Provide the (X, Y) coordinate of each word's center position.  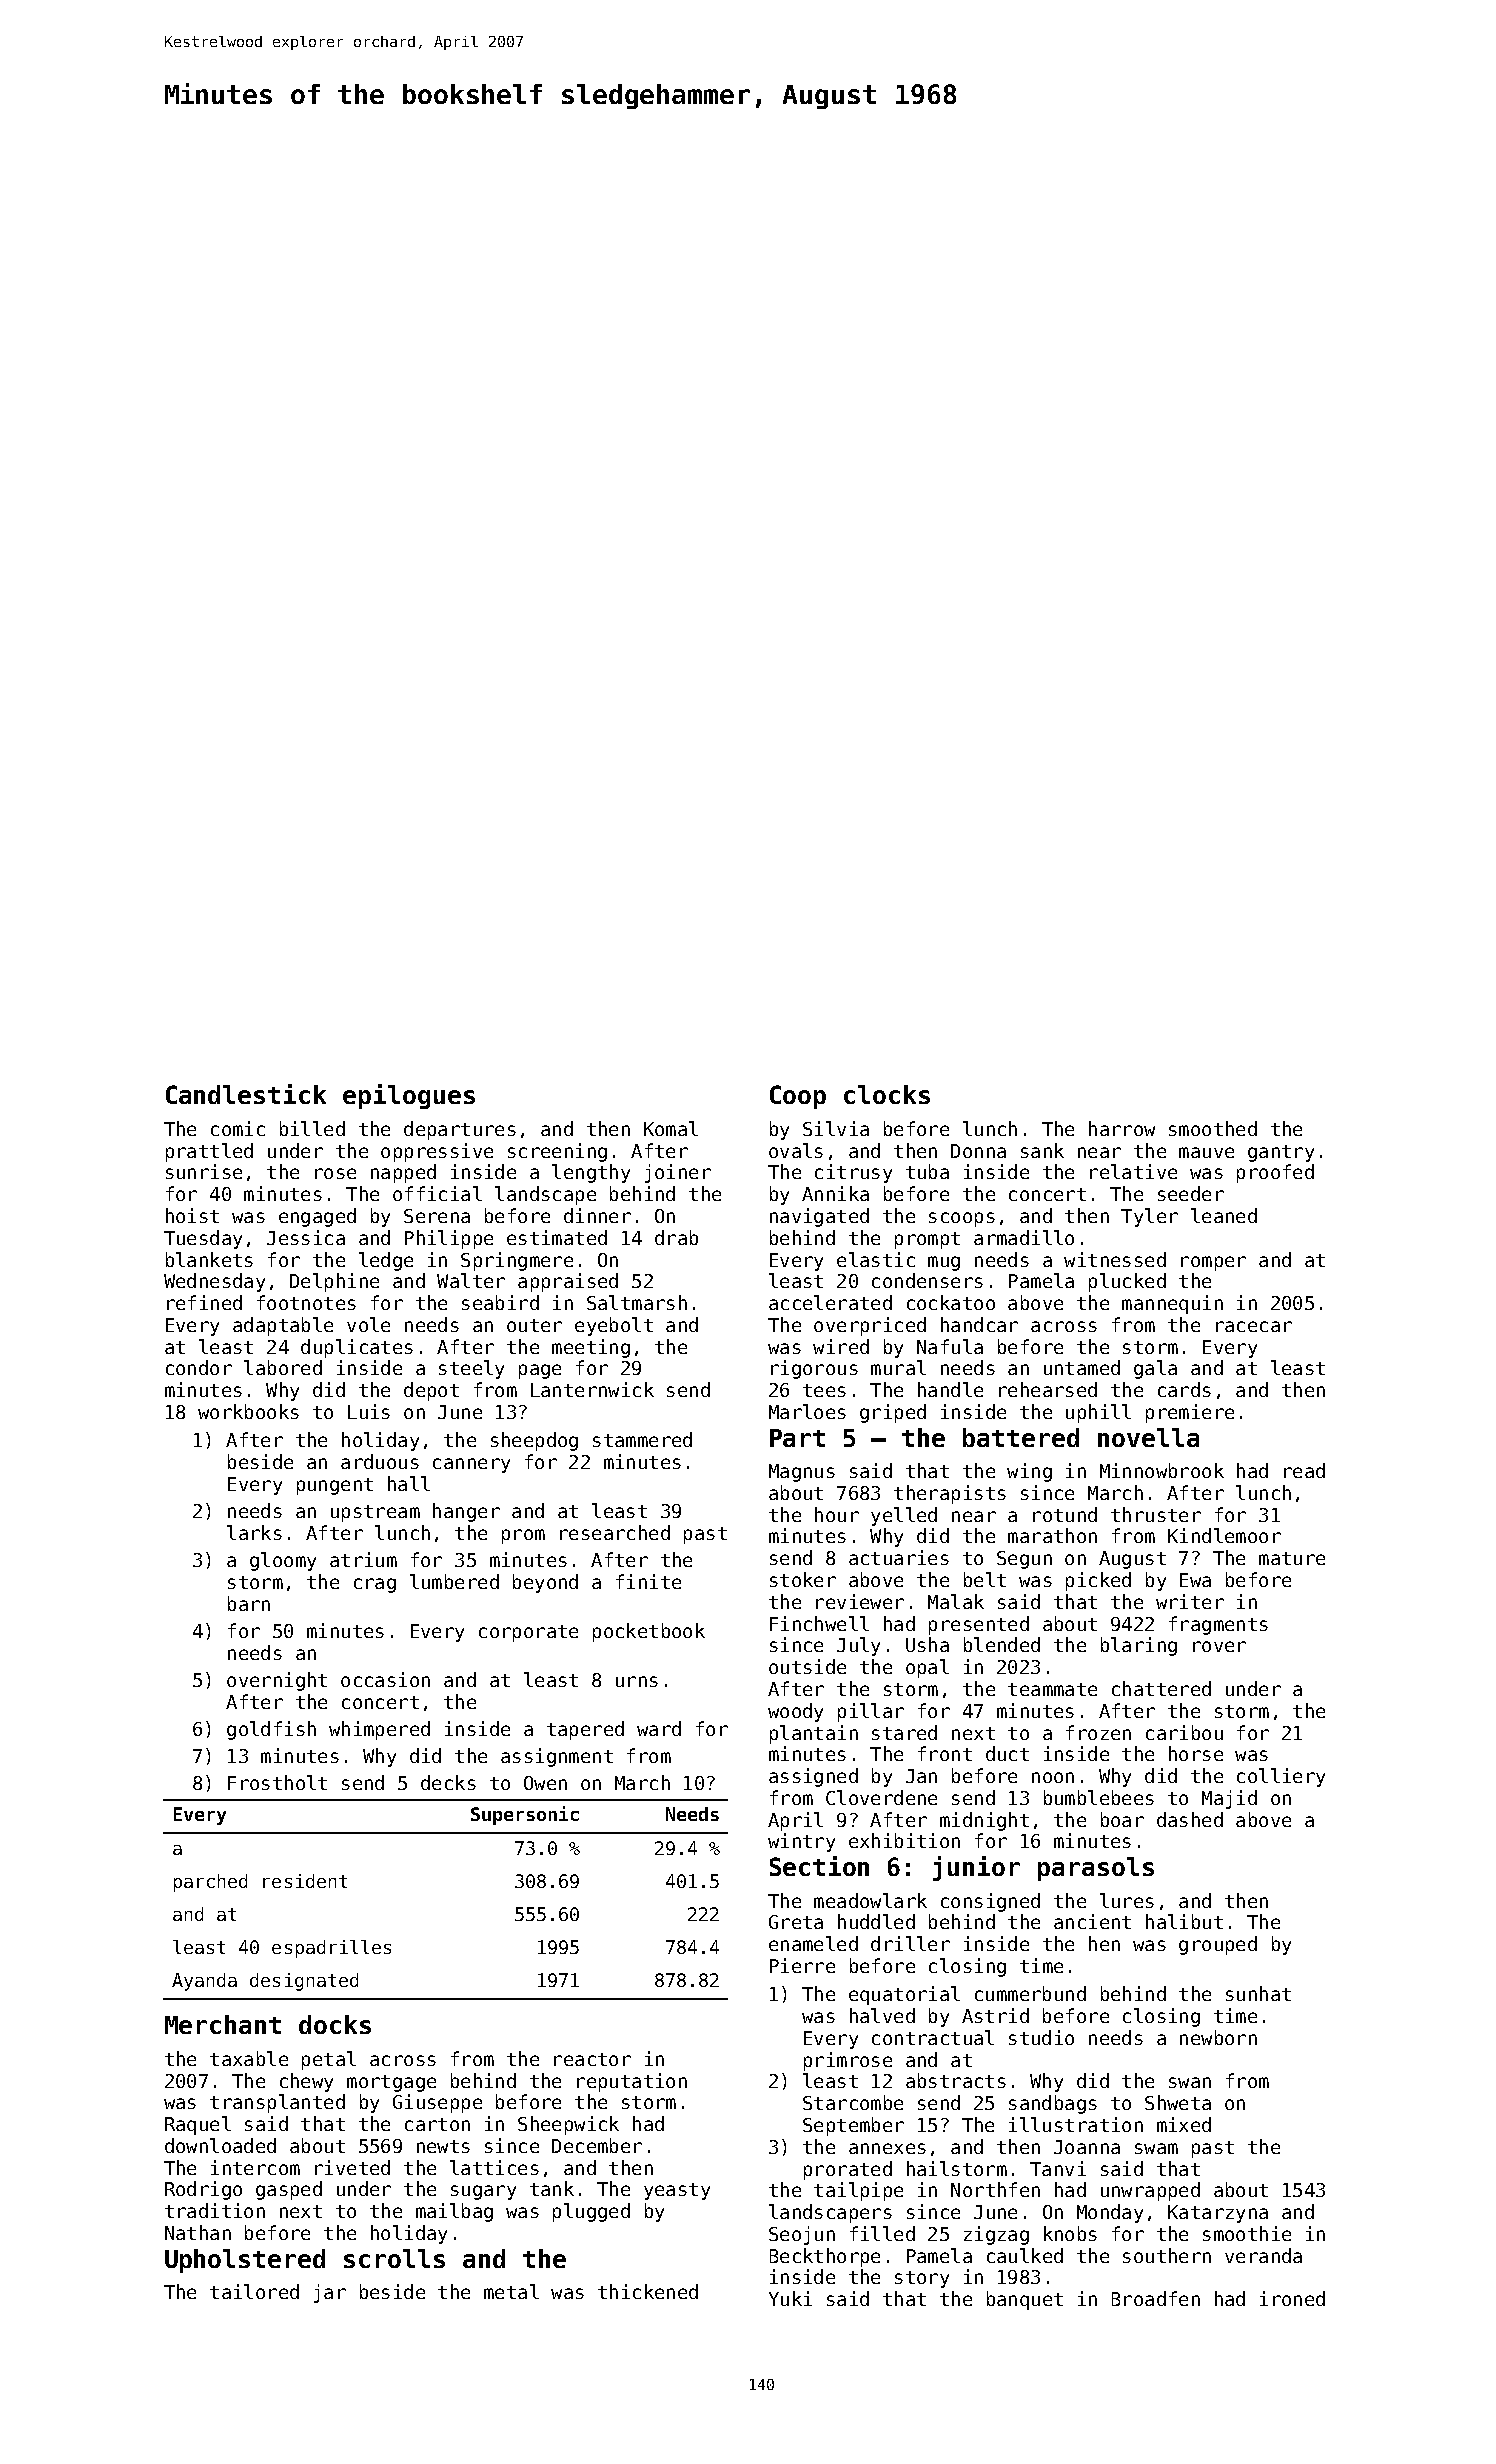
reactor (592, 2059)
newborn (1218, 2037)
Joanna (1087, 2147)
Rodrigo (203, 2190)
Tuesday (203, 1239)
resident (305, 1881)
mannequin (1172, 1304)
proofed (1275, 1173)
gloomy (283, 1561)
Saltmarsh (637, 1302)
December (597, 2145)
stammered (642, 1439)
